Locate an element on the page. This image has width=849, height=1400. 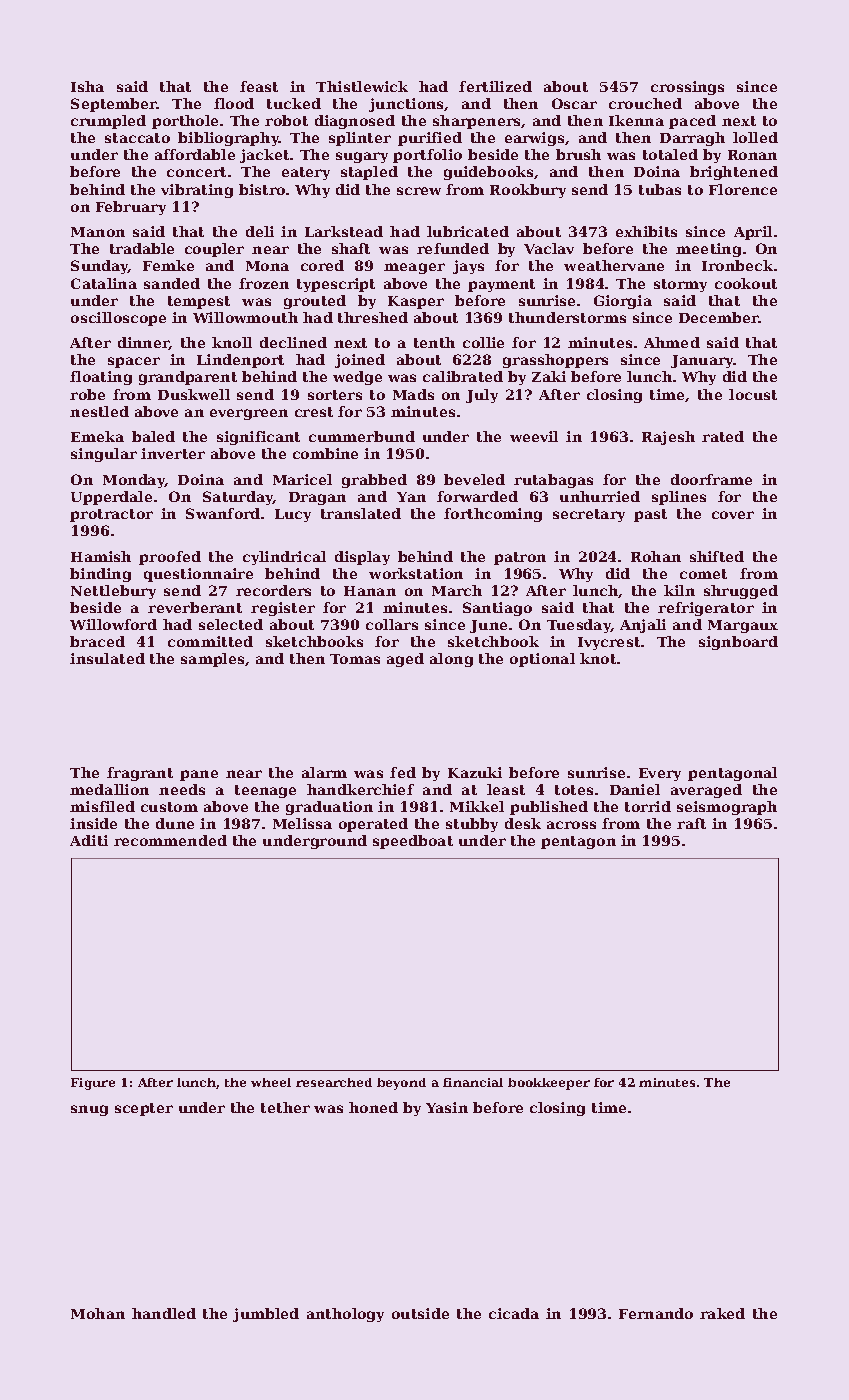
Giorgia is located at coordinates (623, 302).
